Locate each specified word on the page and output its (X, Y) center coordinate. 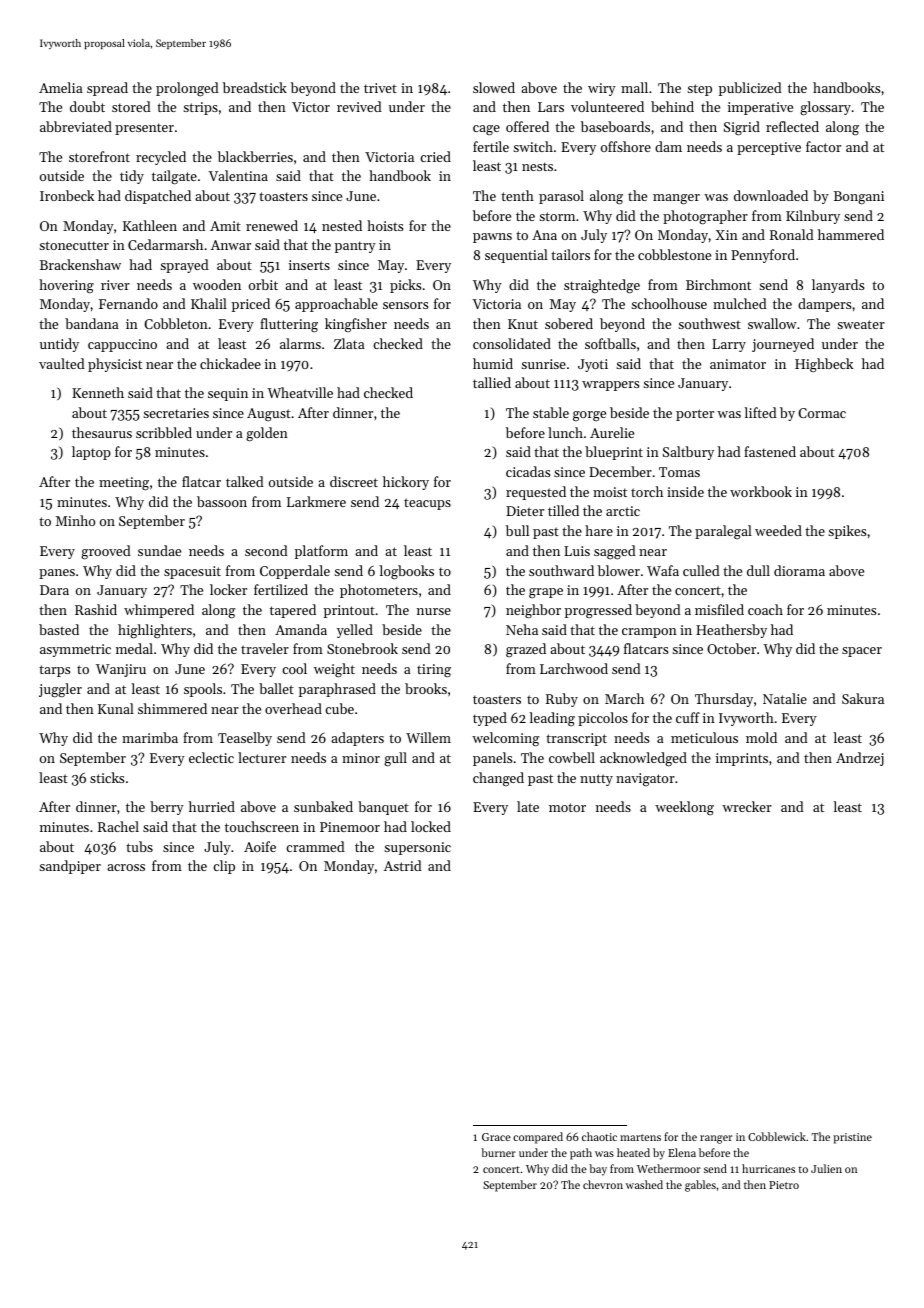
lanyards (838, 286)
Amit (225, 226)
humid (493, 363)
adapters (357, 739)
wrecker (747, 806)
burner (498, 1152)
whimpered (159, 611)
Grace (496, 1137)
